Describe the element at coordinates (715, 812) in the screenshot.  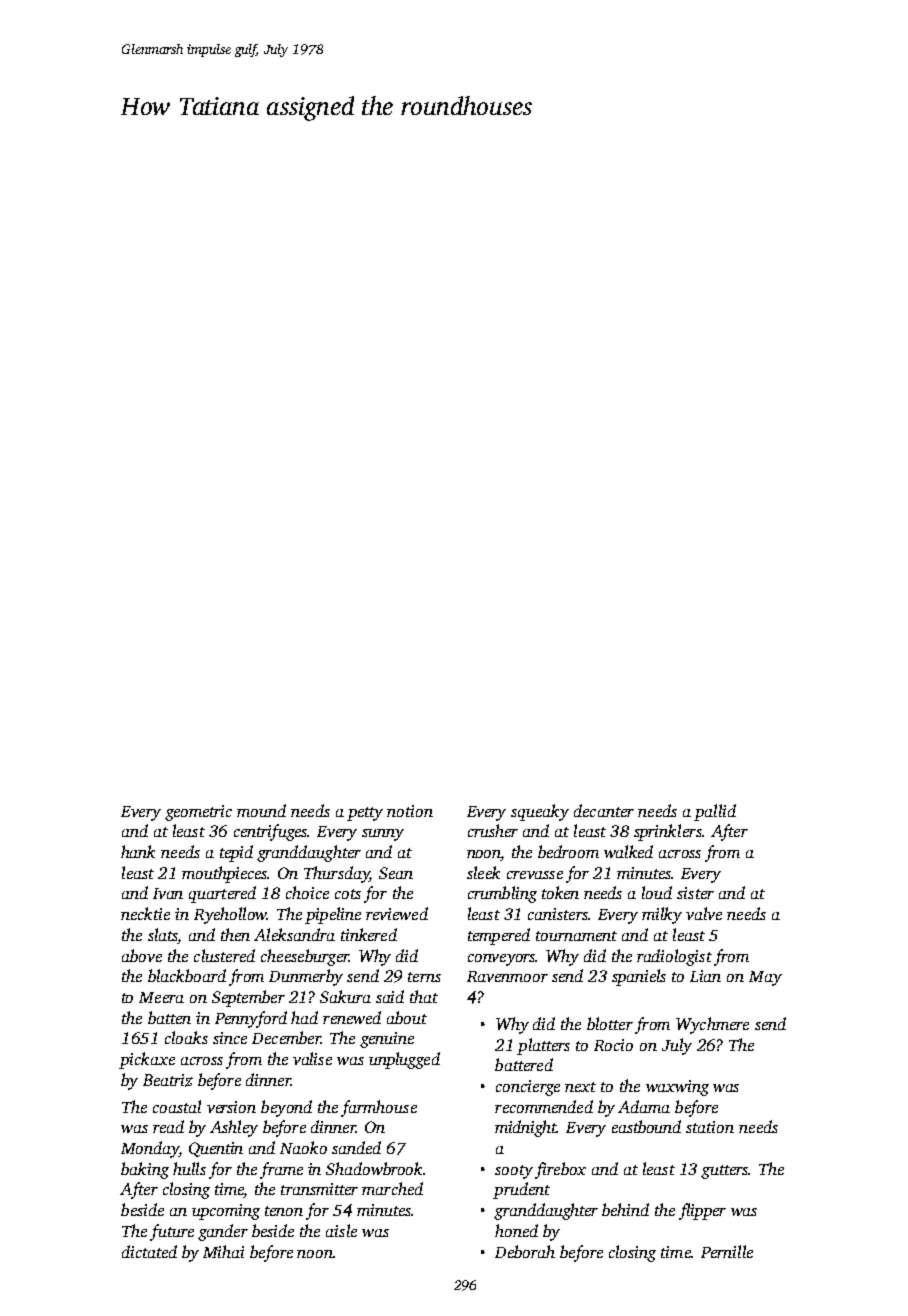
I see `pallid` at that location.
